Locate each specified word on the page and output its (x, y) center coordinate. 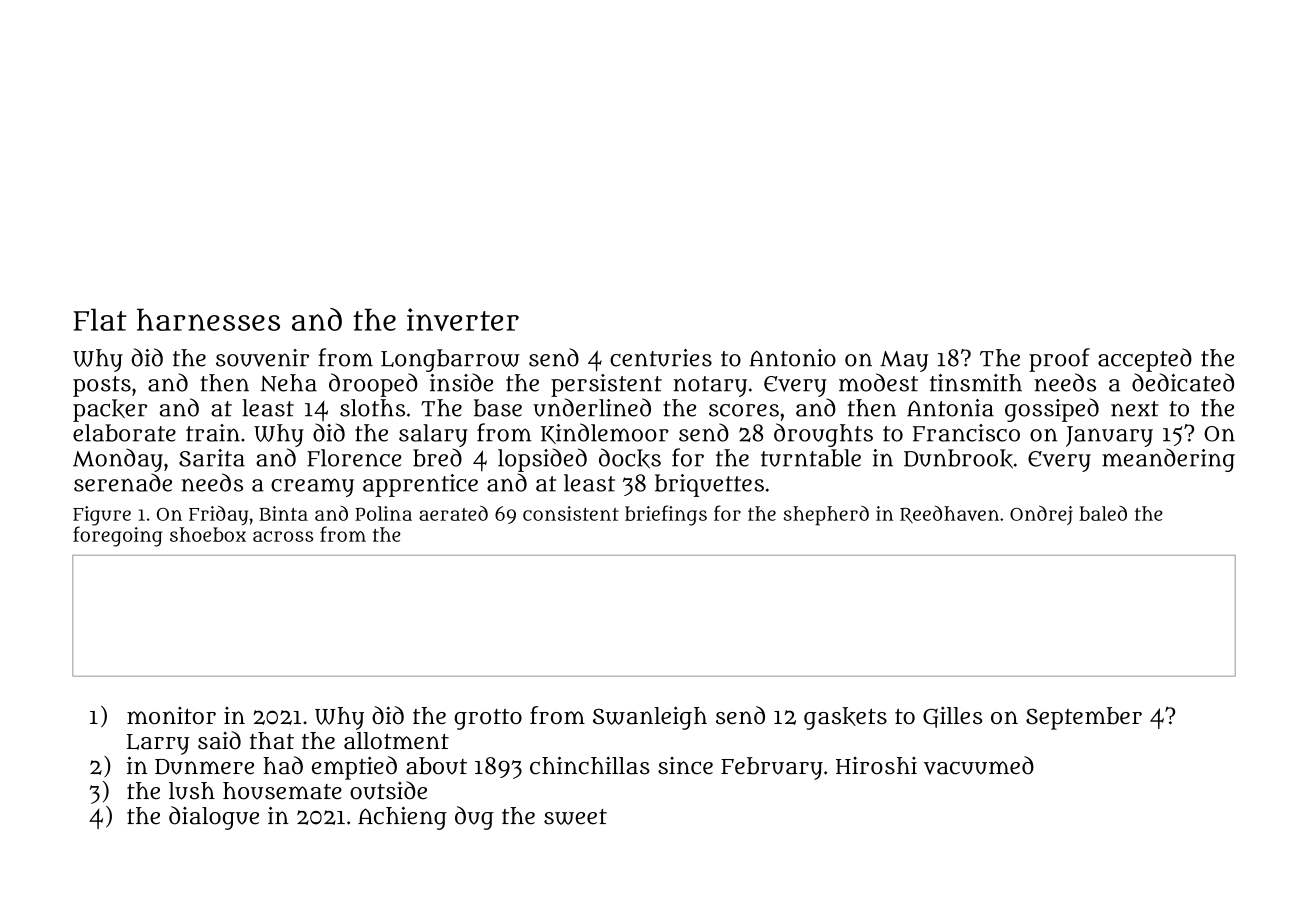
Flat (100, 319)
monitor (171, 715)
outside (388, 790)
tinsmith (976, 383)
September (1084, 718)
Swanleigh (650, 718)
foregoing (117, 536)
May (904, 361)
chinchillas (590, 765)
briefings (666, 515)
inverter (463, 319)
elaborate (124, 433)
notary (710, 386)
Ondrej (1041, 515)
